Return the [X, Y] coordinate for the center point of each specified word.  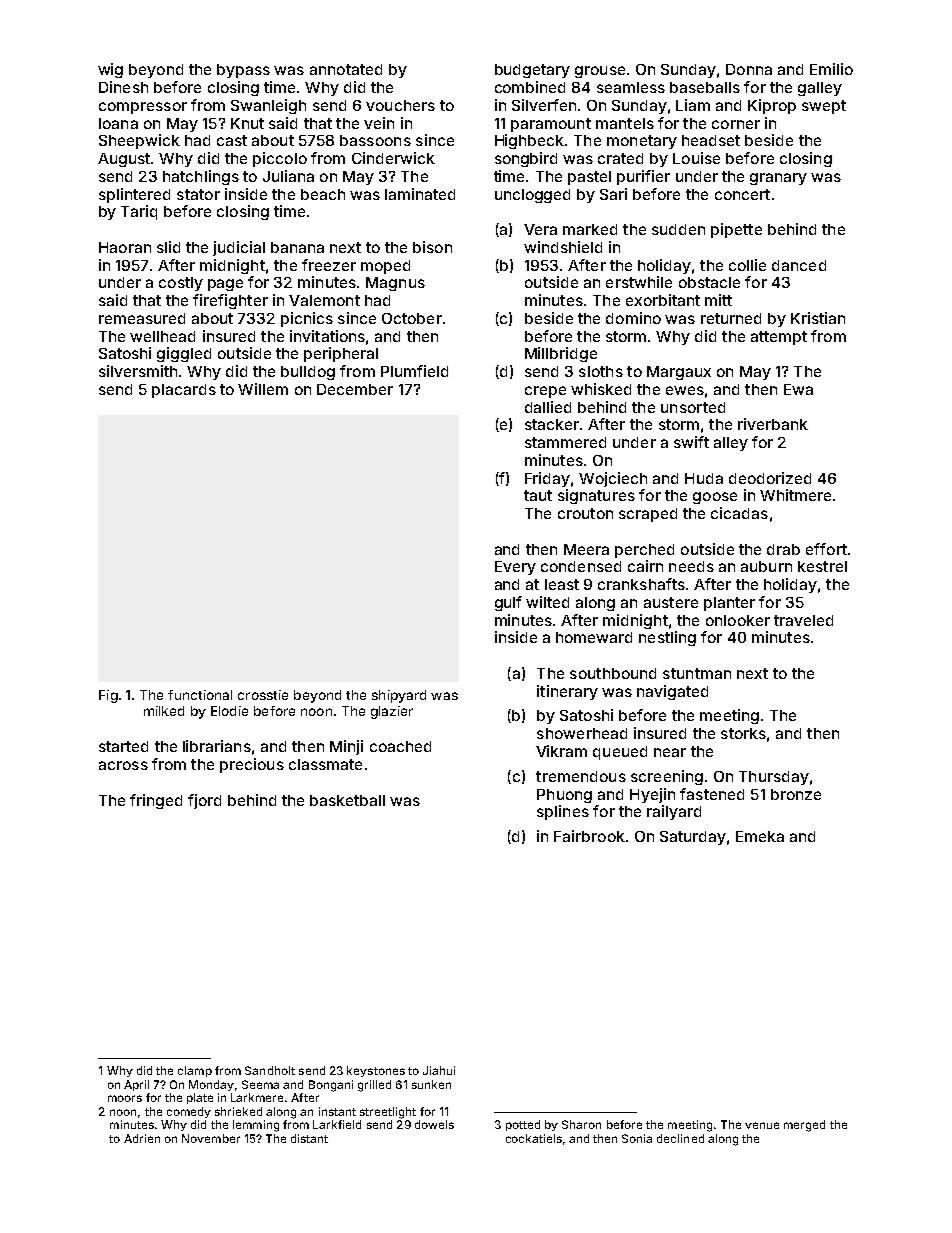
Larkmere [257, 1097]
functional [200, 695]
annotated [346, 69]
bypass [243, 71]
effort [826, 549]
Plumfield [414, 371]
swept [824, 107]
